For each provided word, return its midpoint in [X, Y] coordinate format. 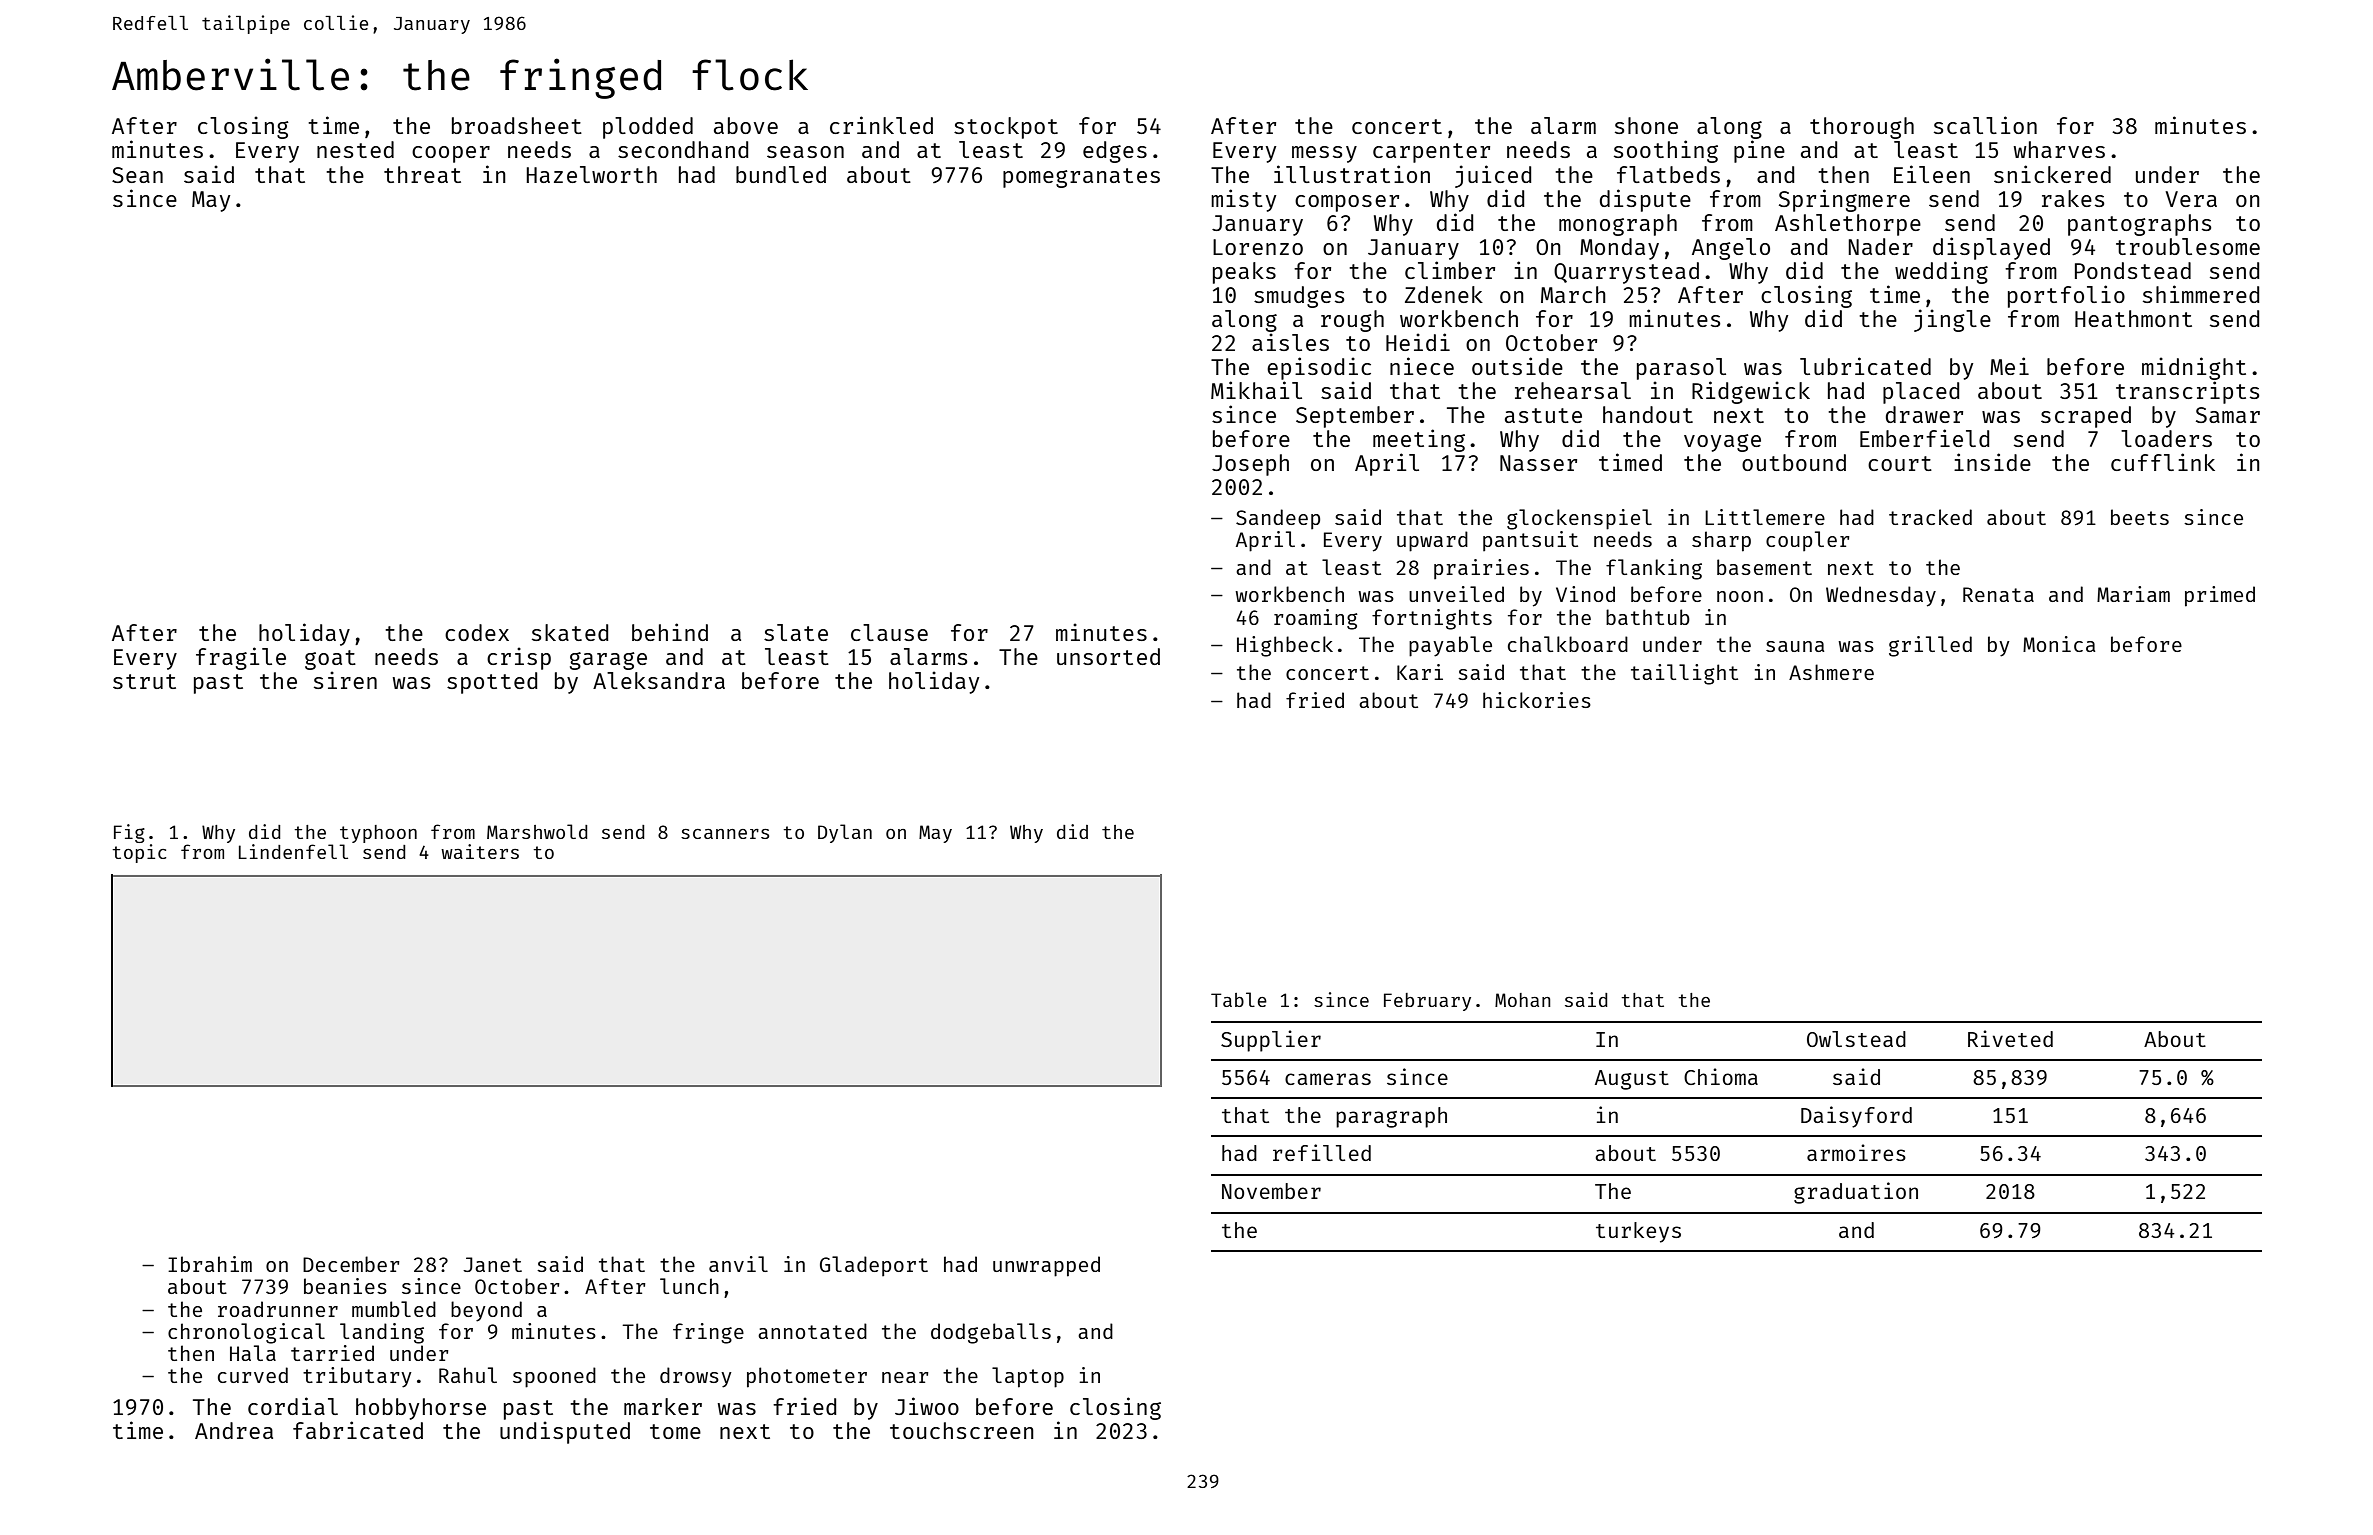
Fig [129, 833]
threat [422, 174]
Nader [1880, 246]
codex [477, 632]
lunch [689, 1286]
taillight [1684, 674]
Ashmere [1831, 672]
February [1427, 1002]
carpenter [1431, 153]
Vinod [1585, 594]
